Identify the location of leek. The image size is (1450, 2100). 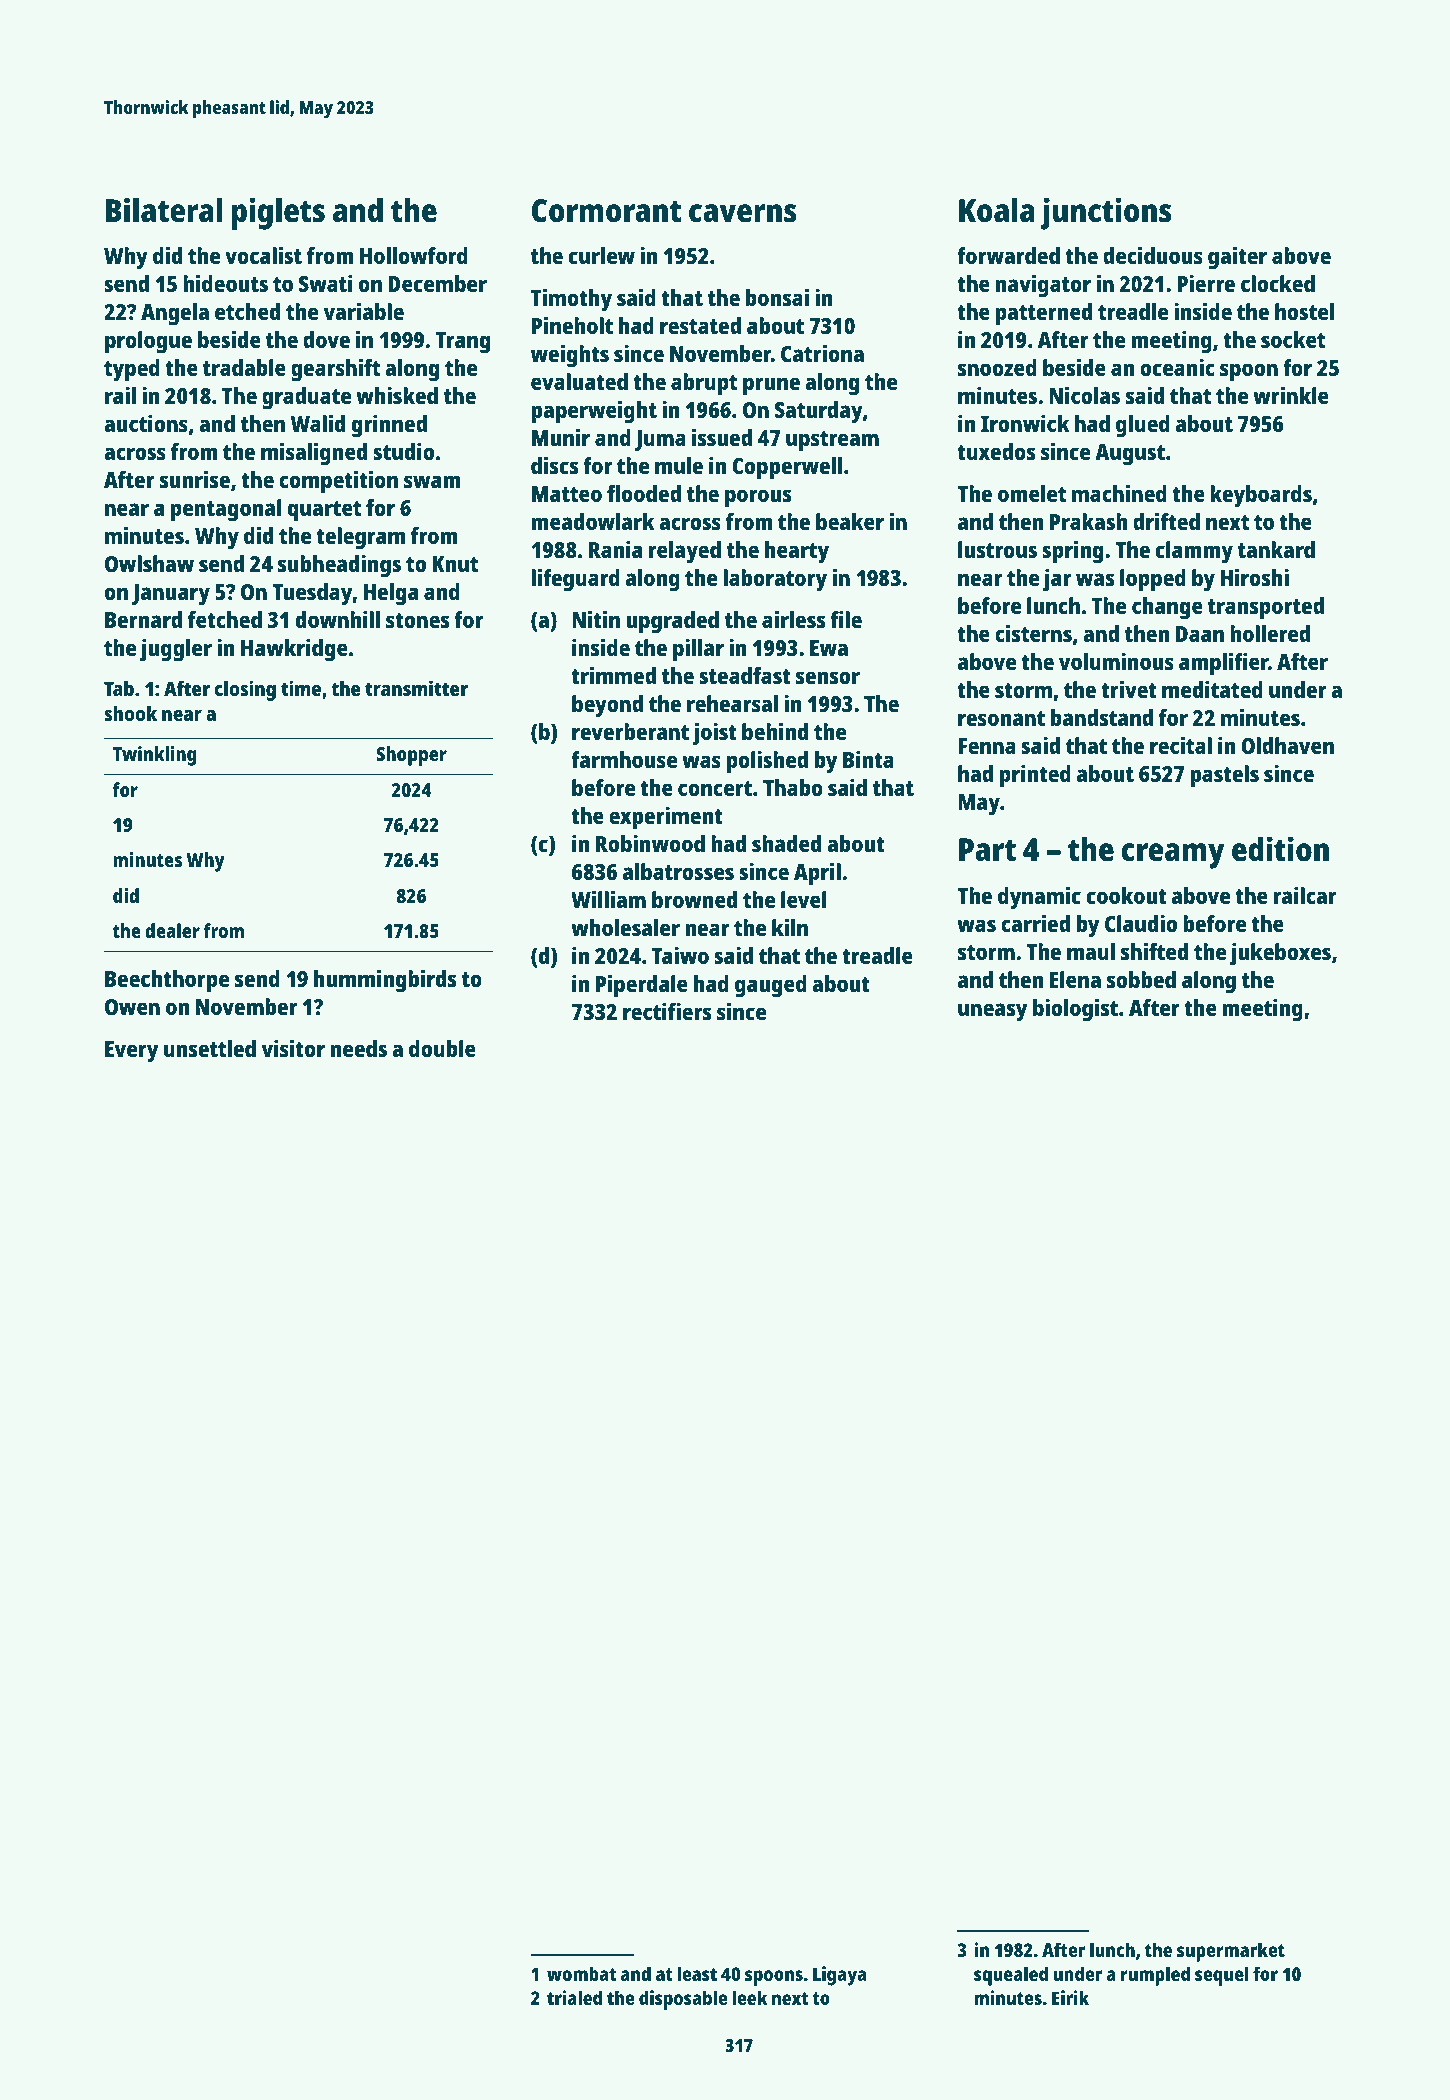
(749, 1997).
